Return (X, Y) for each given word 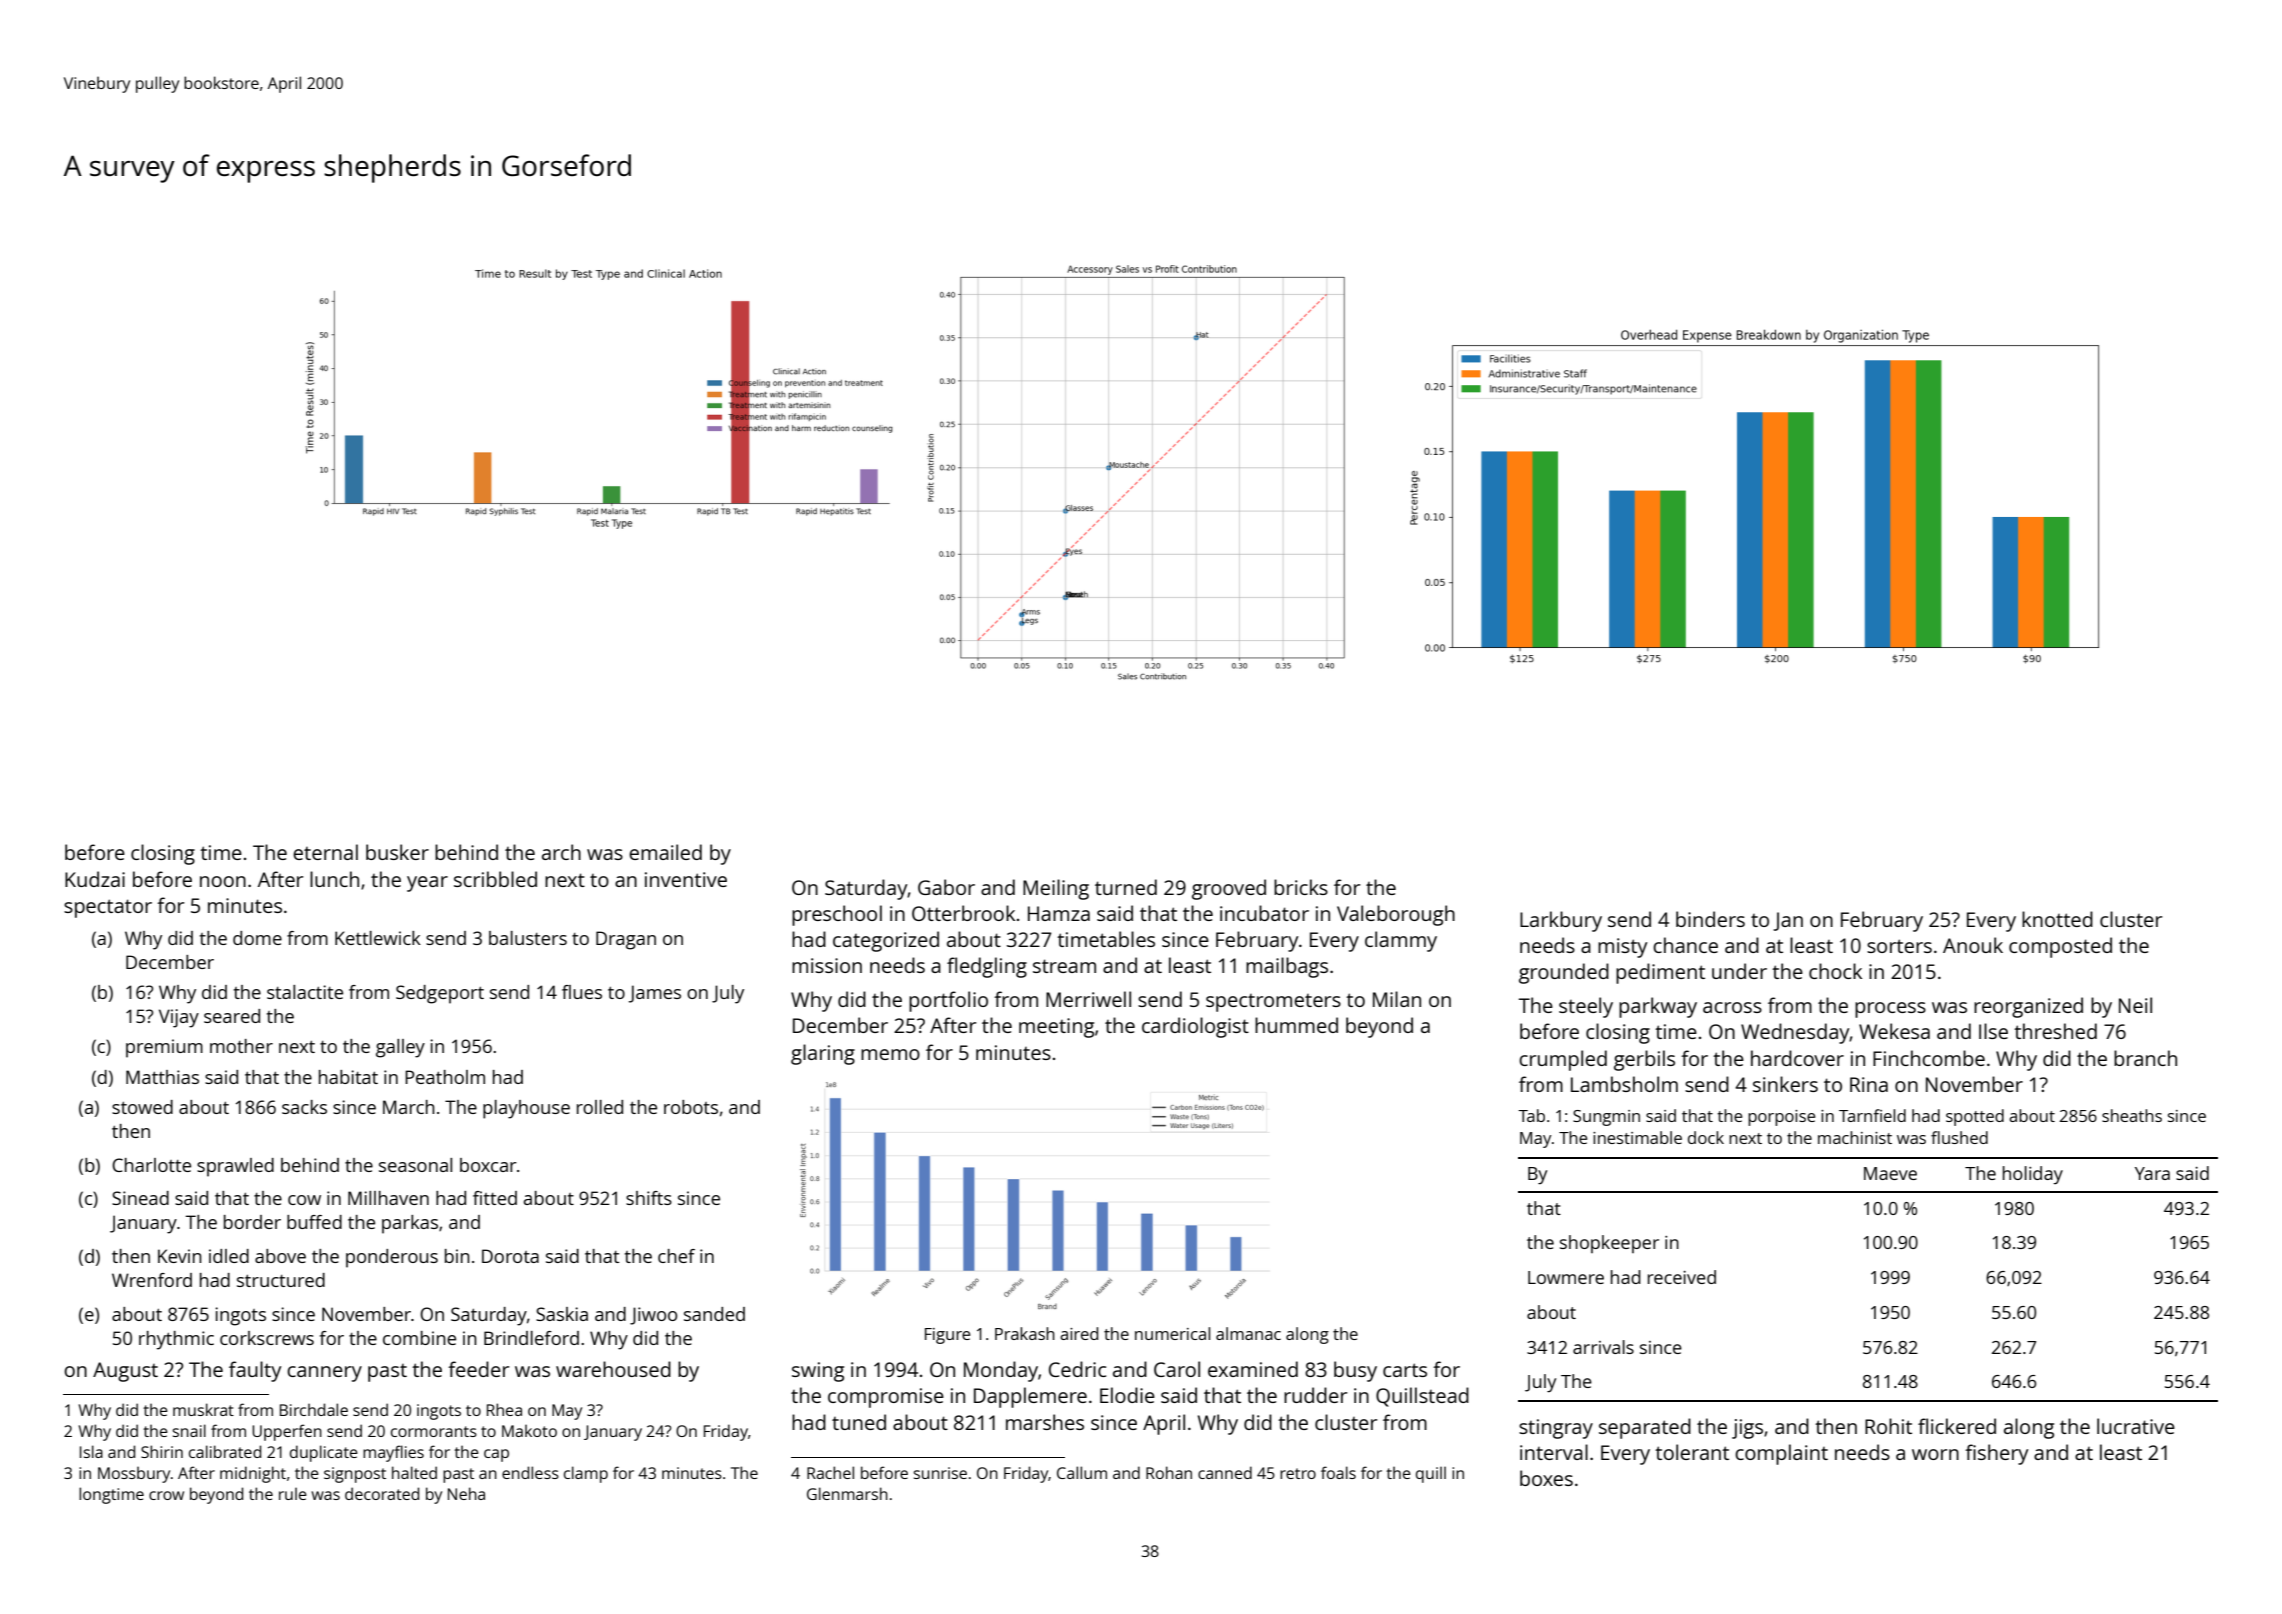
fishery (1996, 1454)
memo (890, 1054)
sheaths (2132, 1115)
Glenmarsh (847, 1493)
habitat (348, 1077)
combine (419, 1338)
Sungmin (1606, 1118)
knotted (2057, 919)
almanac (1248, 1333)
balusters (528, 938)
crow (166, 1495)
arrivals (1603, 1347)
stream (1064, 966)
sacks (304, 1107)
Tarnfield (1872, 1115)
